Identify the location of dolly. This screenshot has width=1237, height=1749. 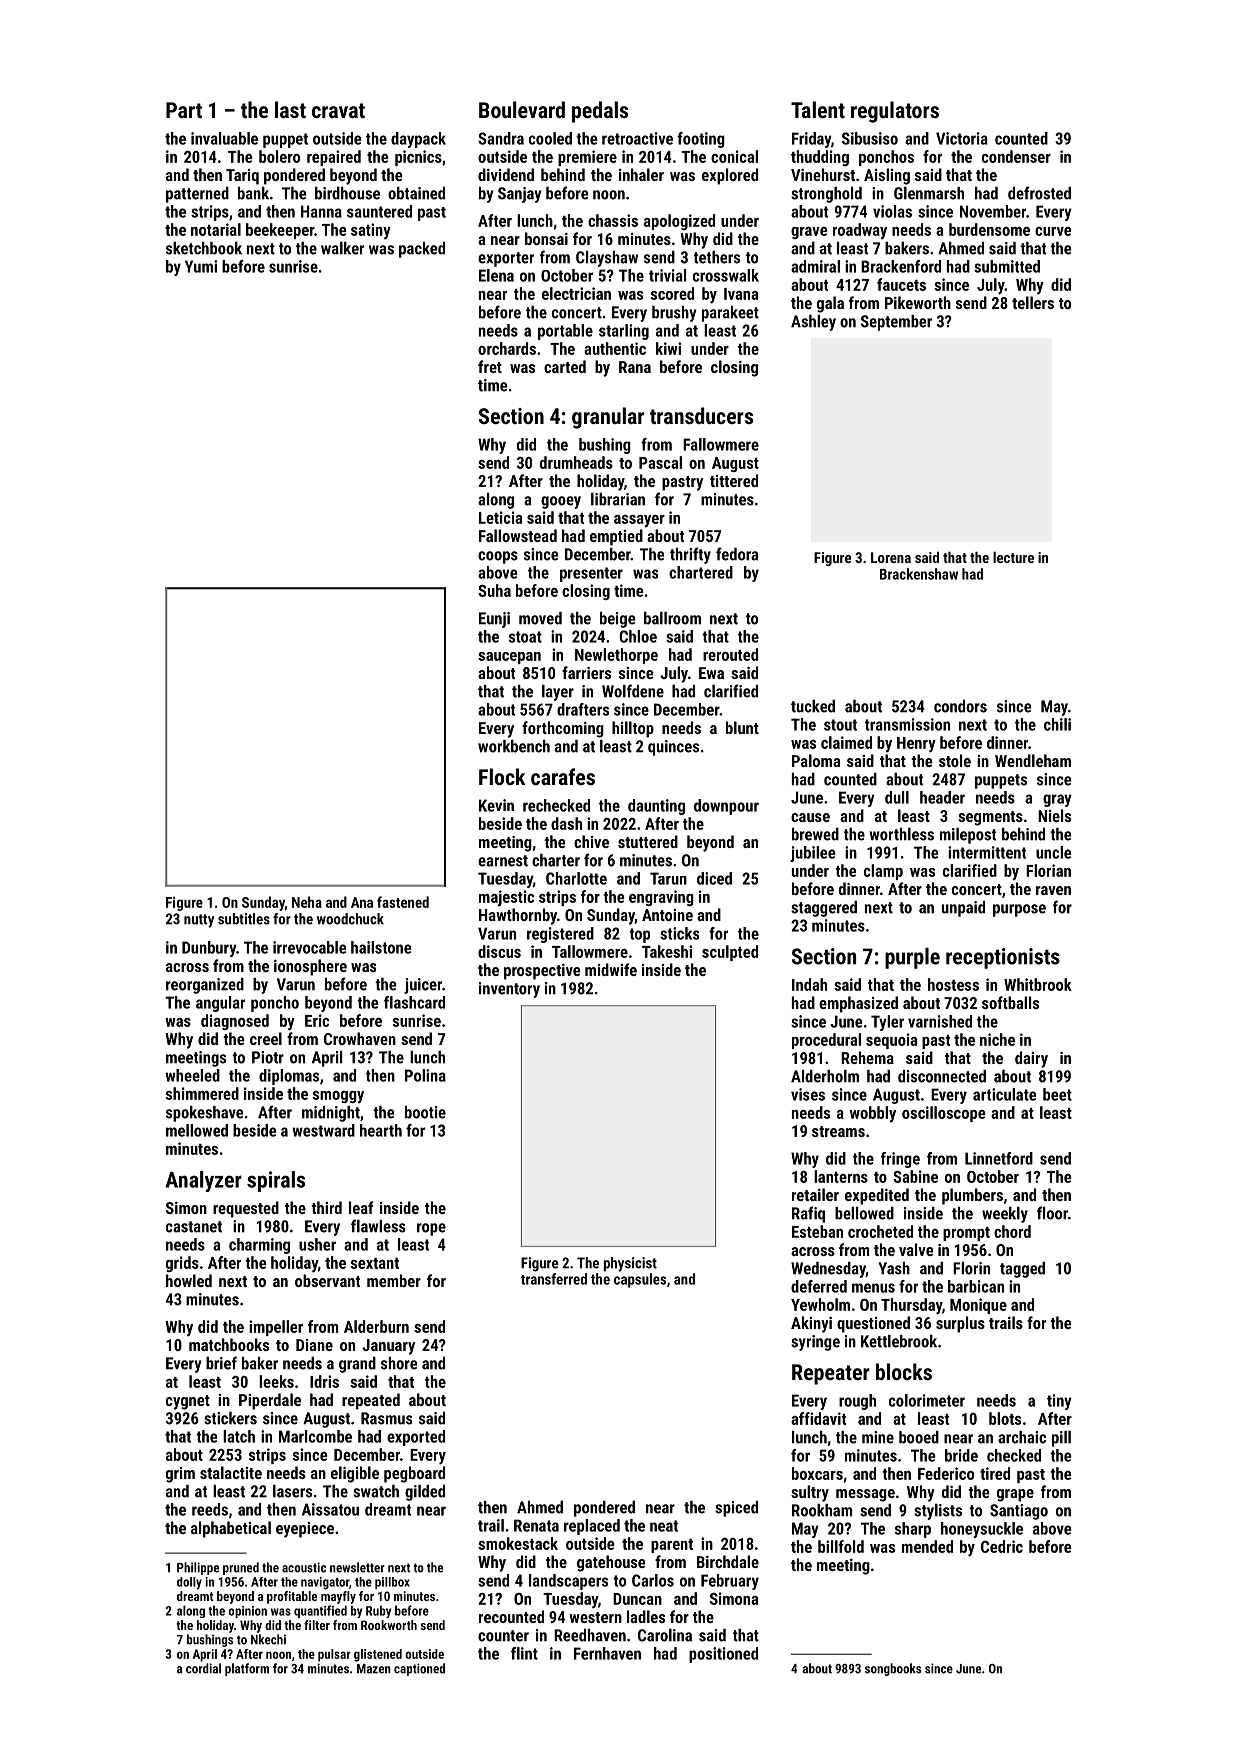
(189, 1583).
